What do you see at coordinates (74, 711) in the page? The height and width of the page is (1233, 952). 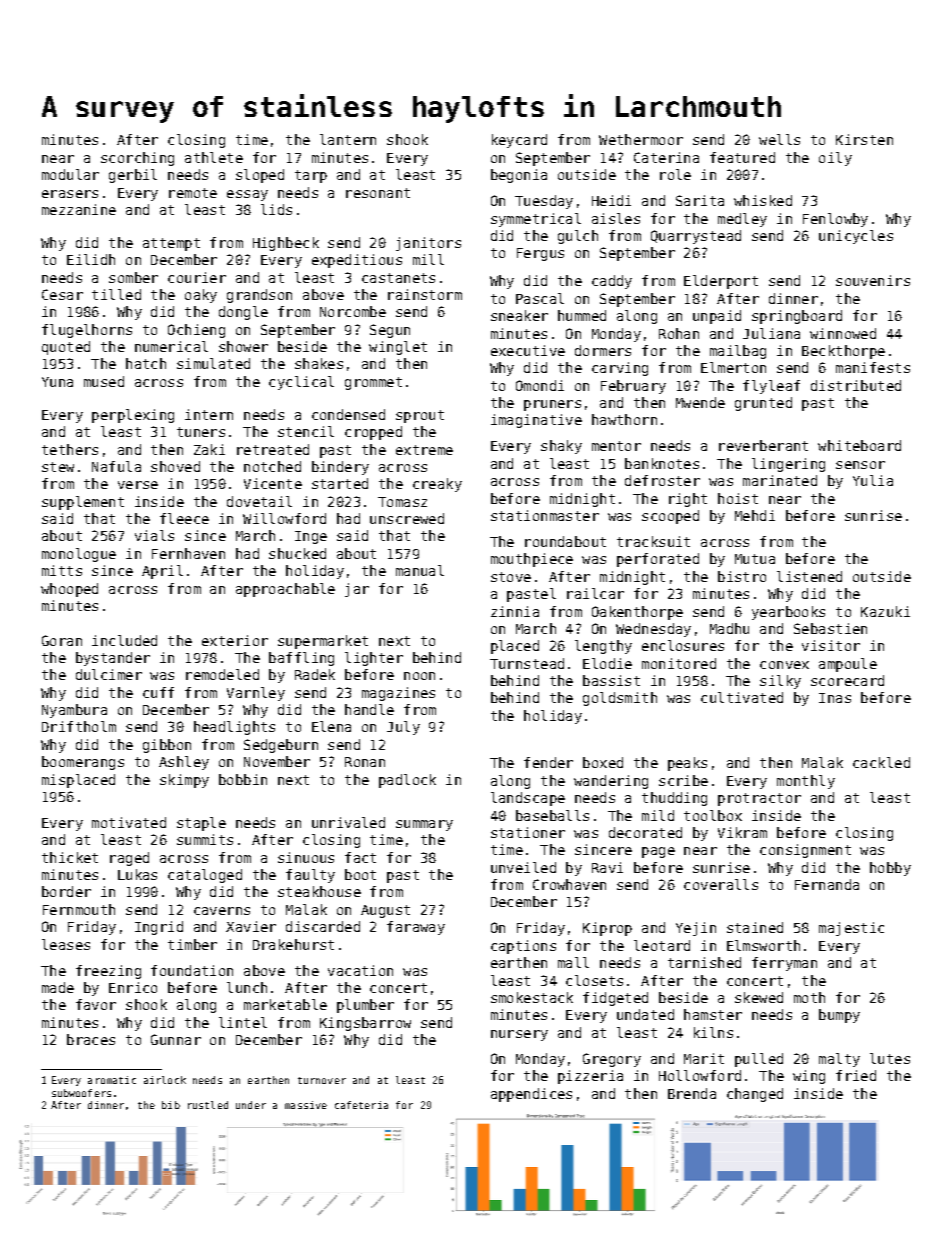 I see `Nyambura` at bounding box center [74, 711].
